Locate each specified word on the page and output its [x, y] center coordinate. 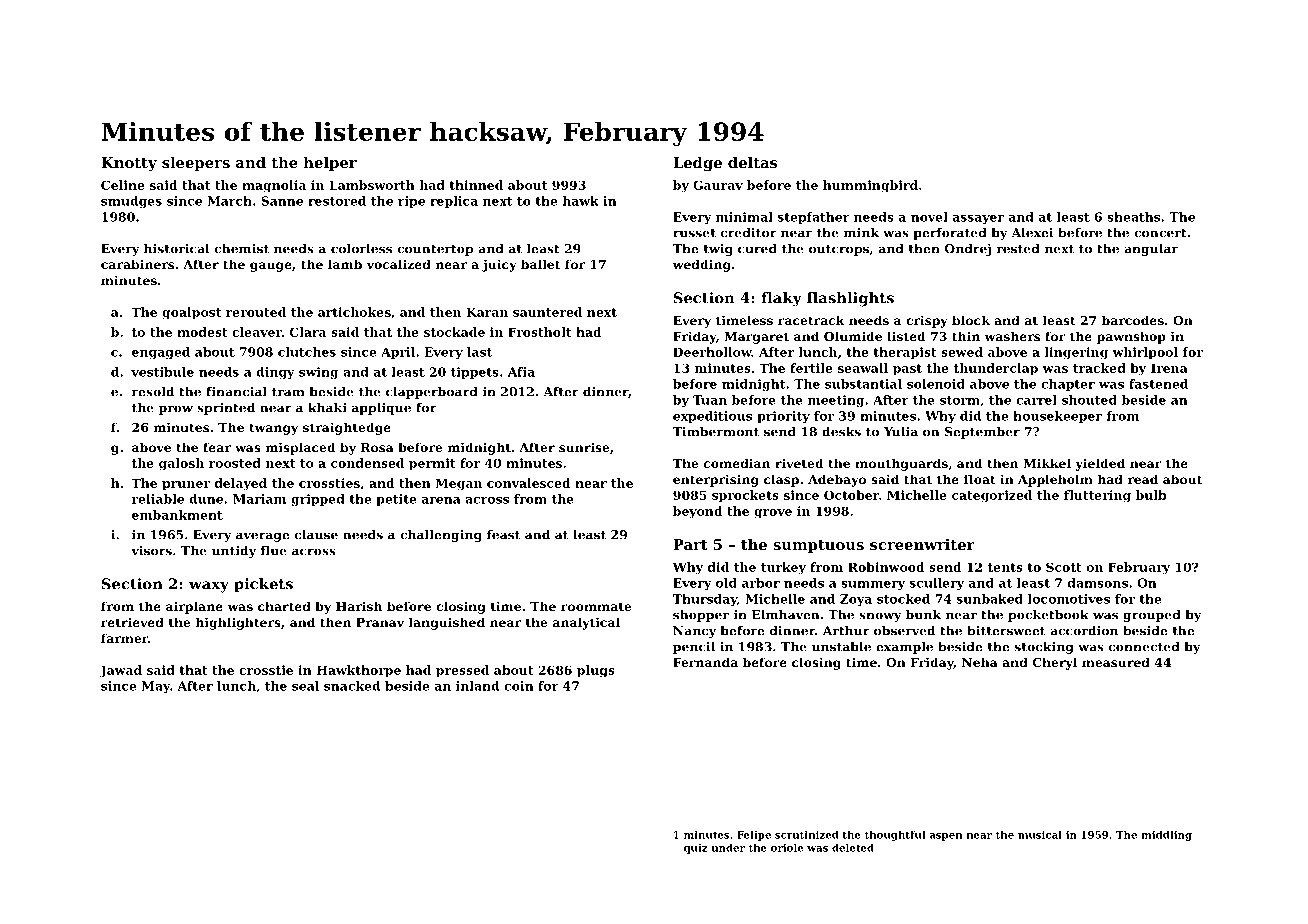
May [156, 687]
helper [330, 164]
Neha [980, 662]
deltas [752, 162]
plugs [596, 671]
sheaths [1133, 217]
